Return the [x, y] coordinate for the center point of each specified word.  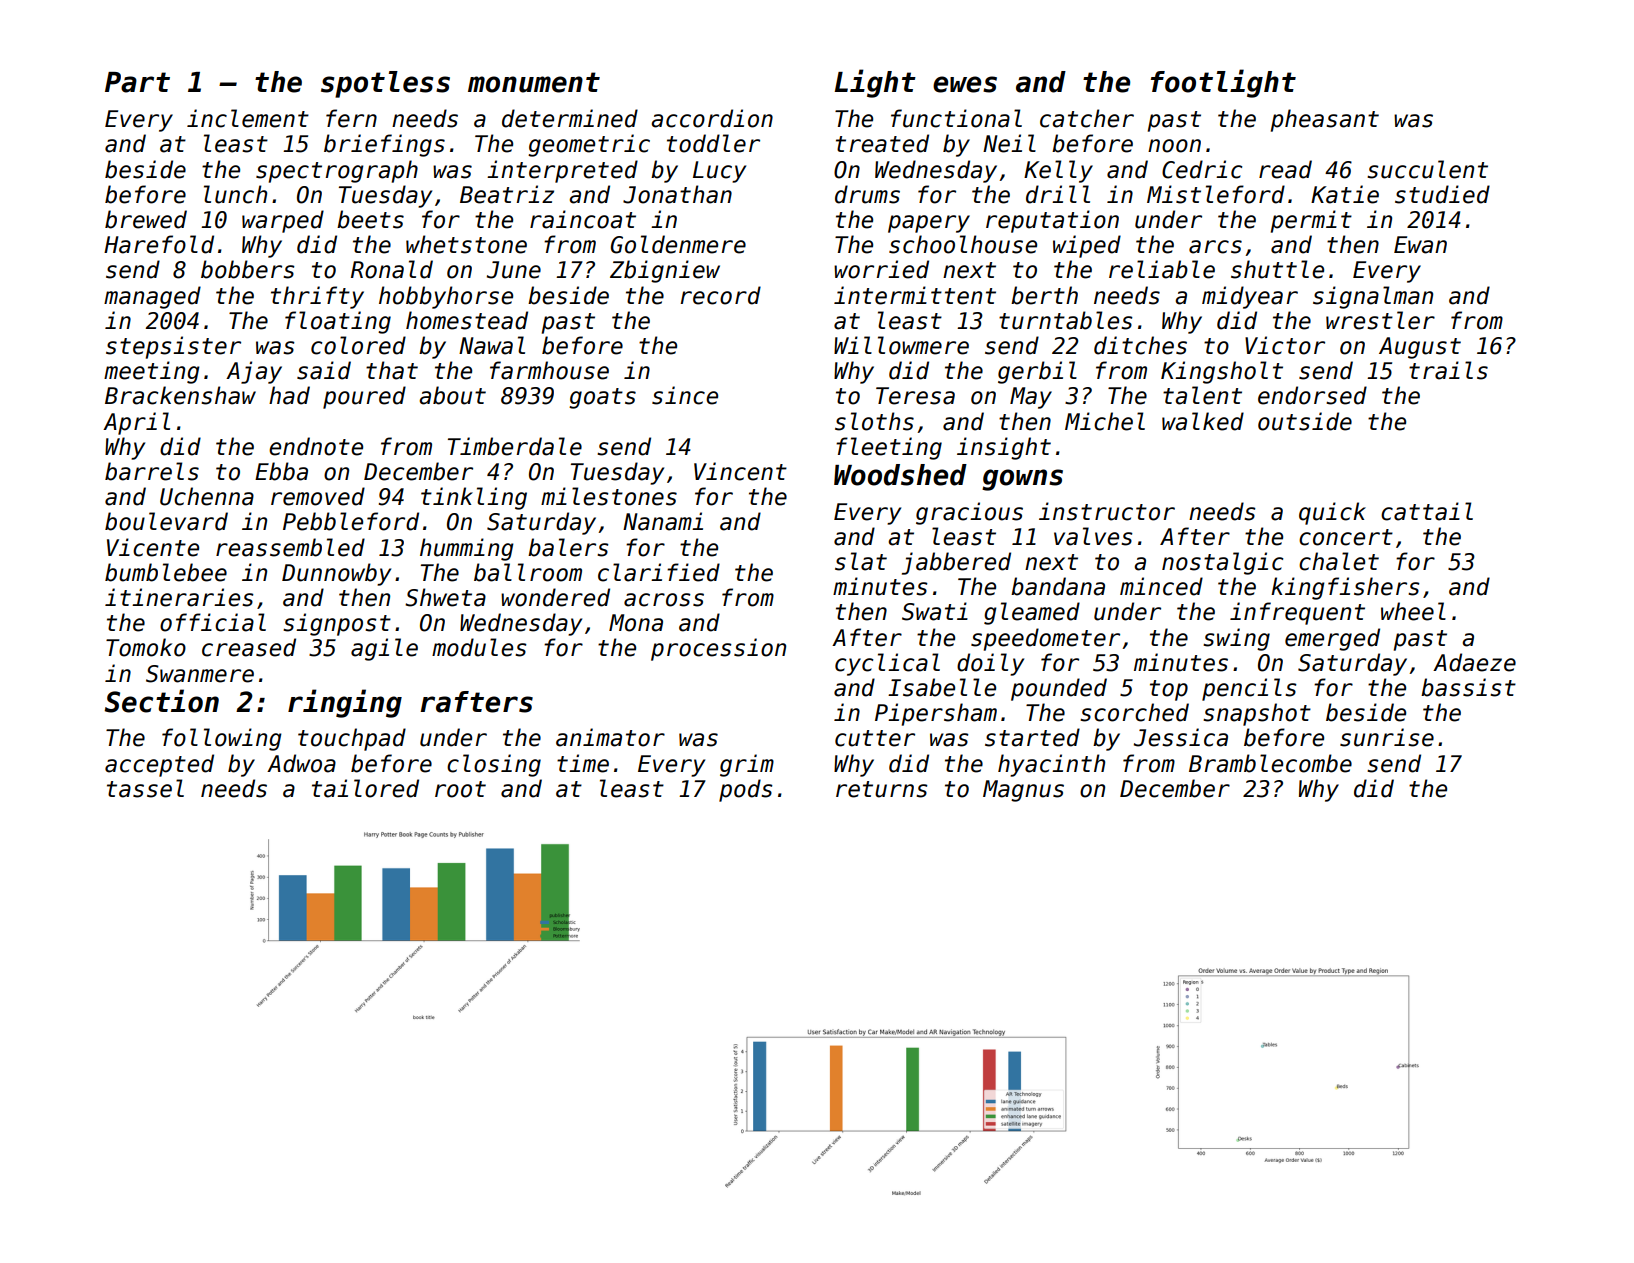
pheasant [1325, 120]
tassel [145, 788]
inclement [248, 118]
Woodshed [900, 475]
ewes [965, 84]
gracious [969, 513]
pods [746, 790]
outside [1305, 421]
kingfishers [1345, 588]
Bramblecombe [1270, 763]
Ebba [281, 471]
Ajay [254, 372]
